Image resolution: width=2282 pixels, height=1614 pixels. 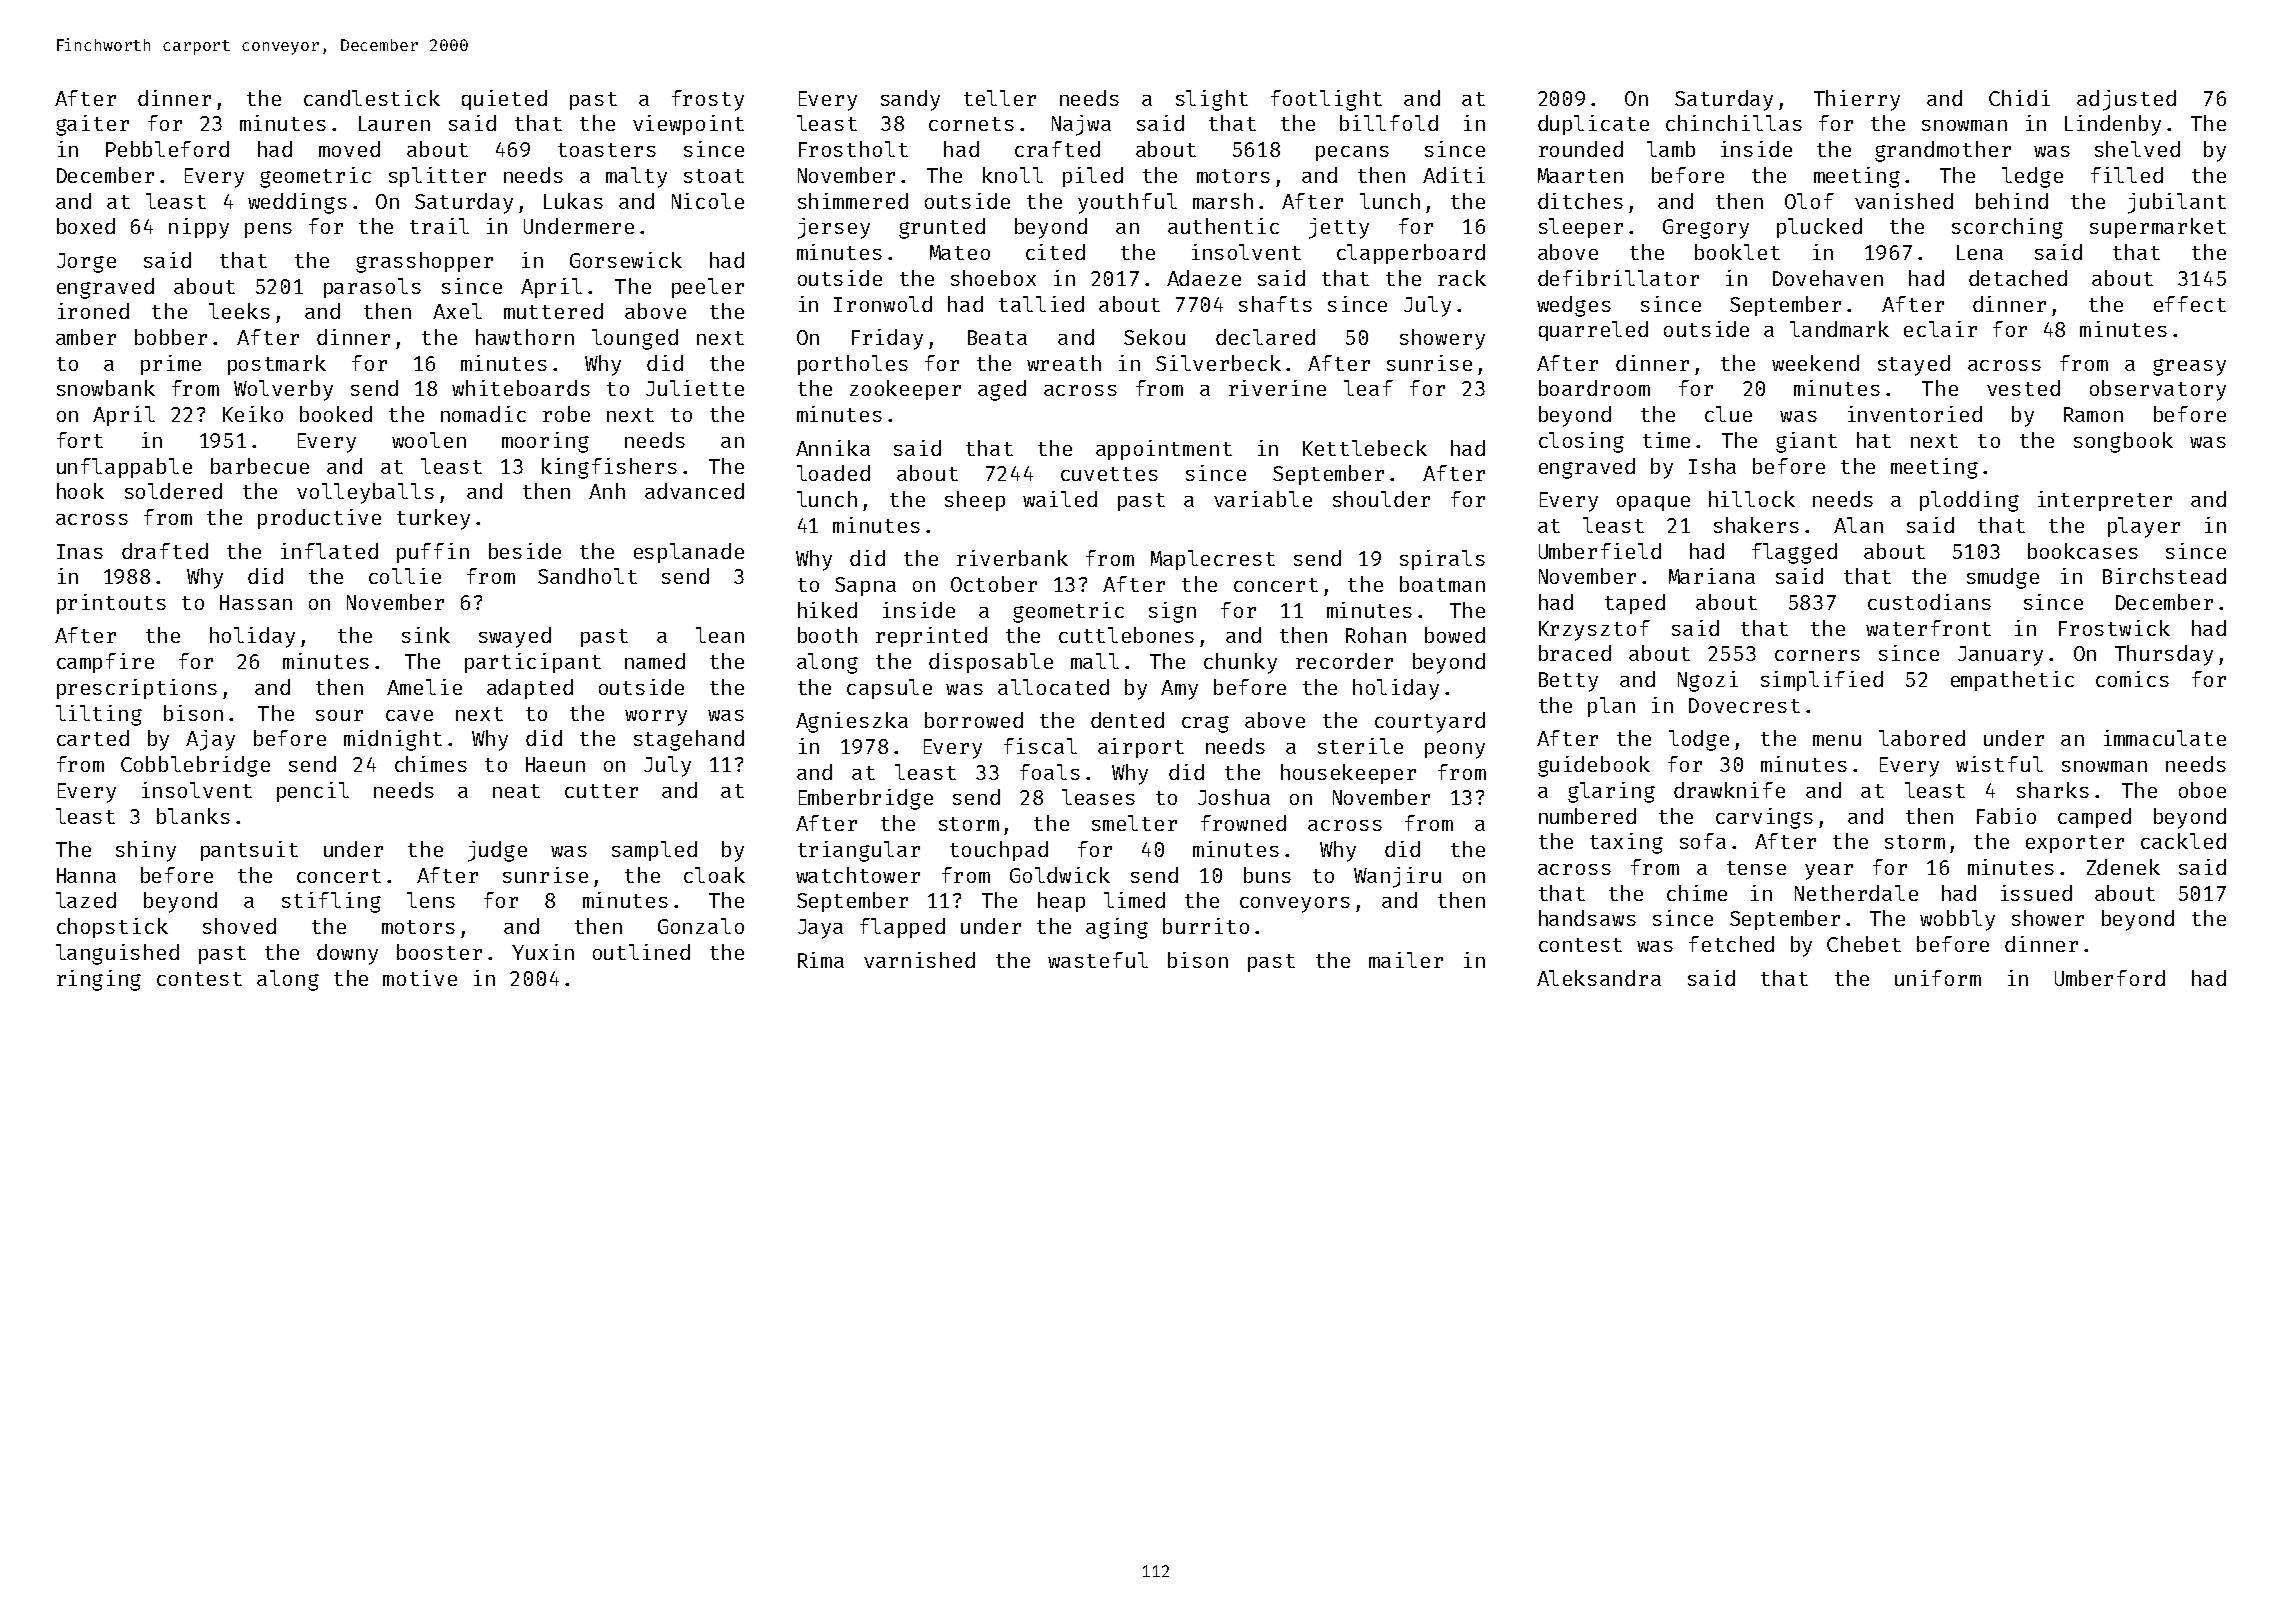 I want to click on quieted, so click(x=504, y=100).
